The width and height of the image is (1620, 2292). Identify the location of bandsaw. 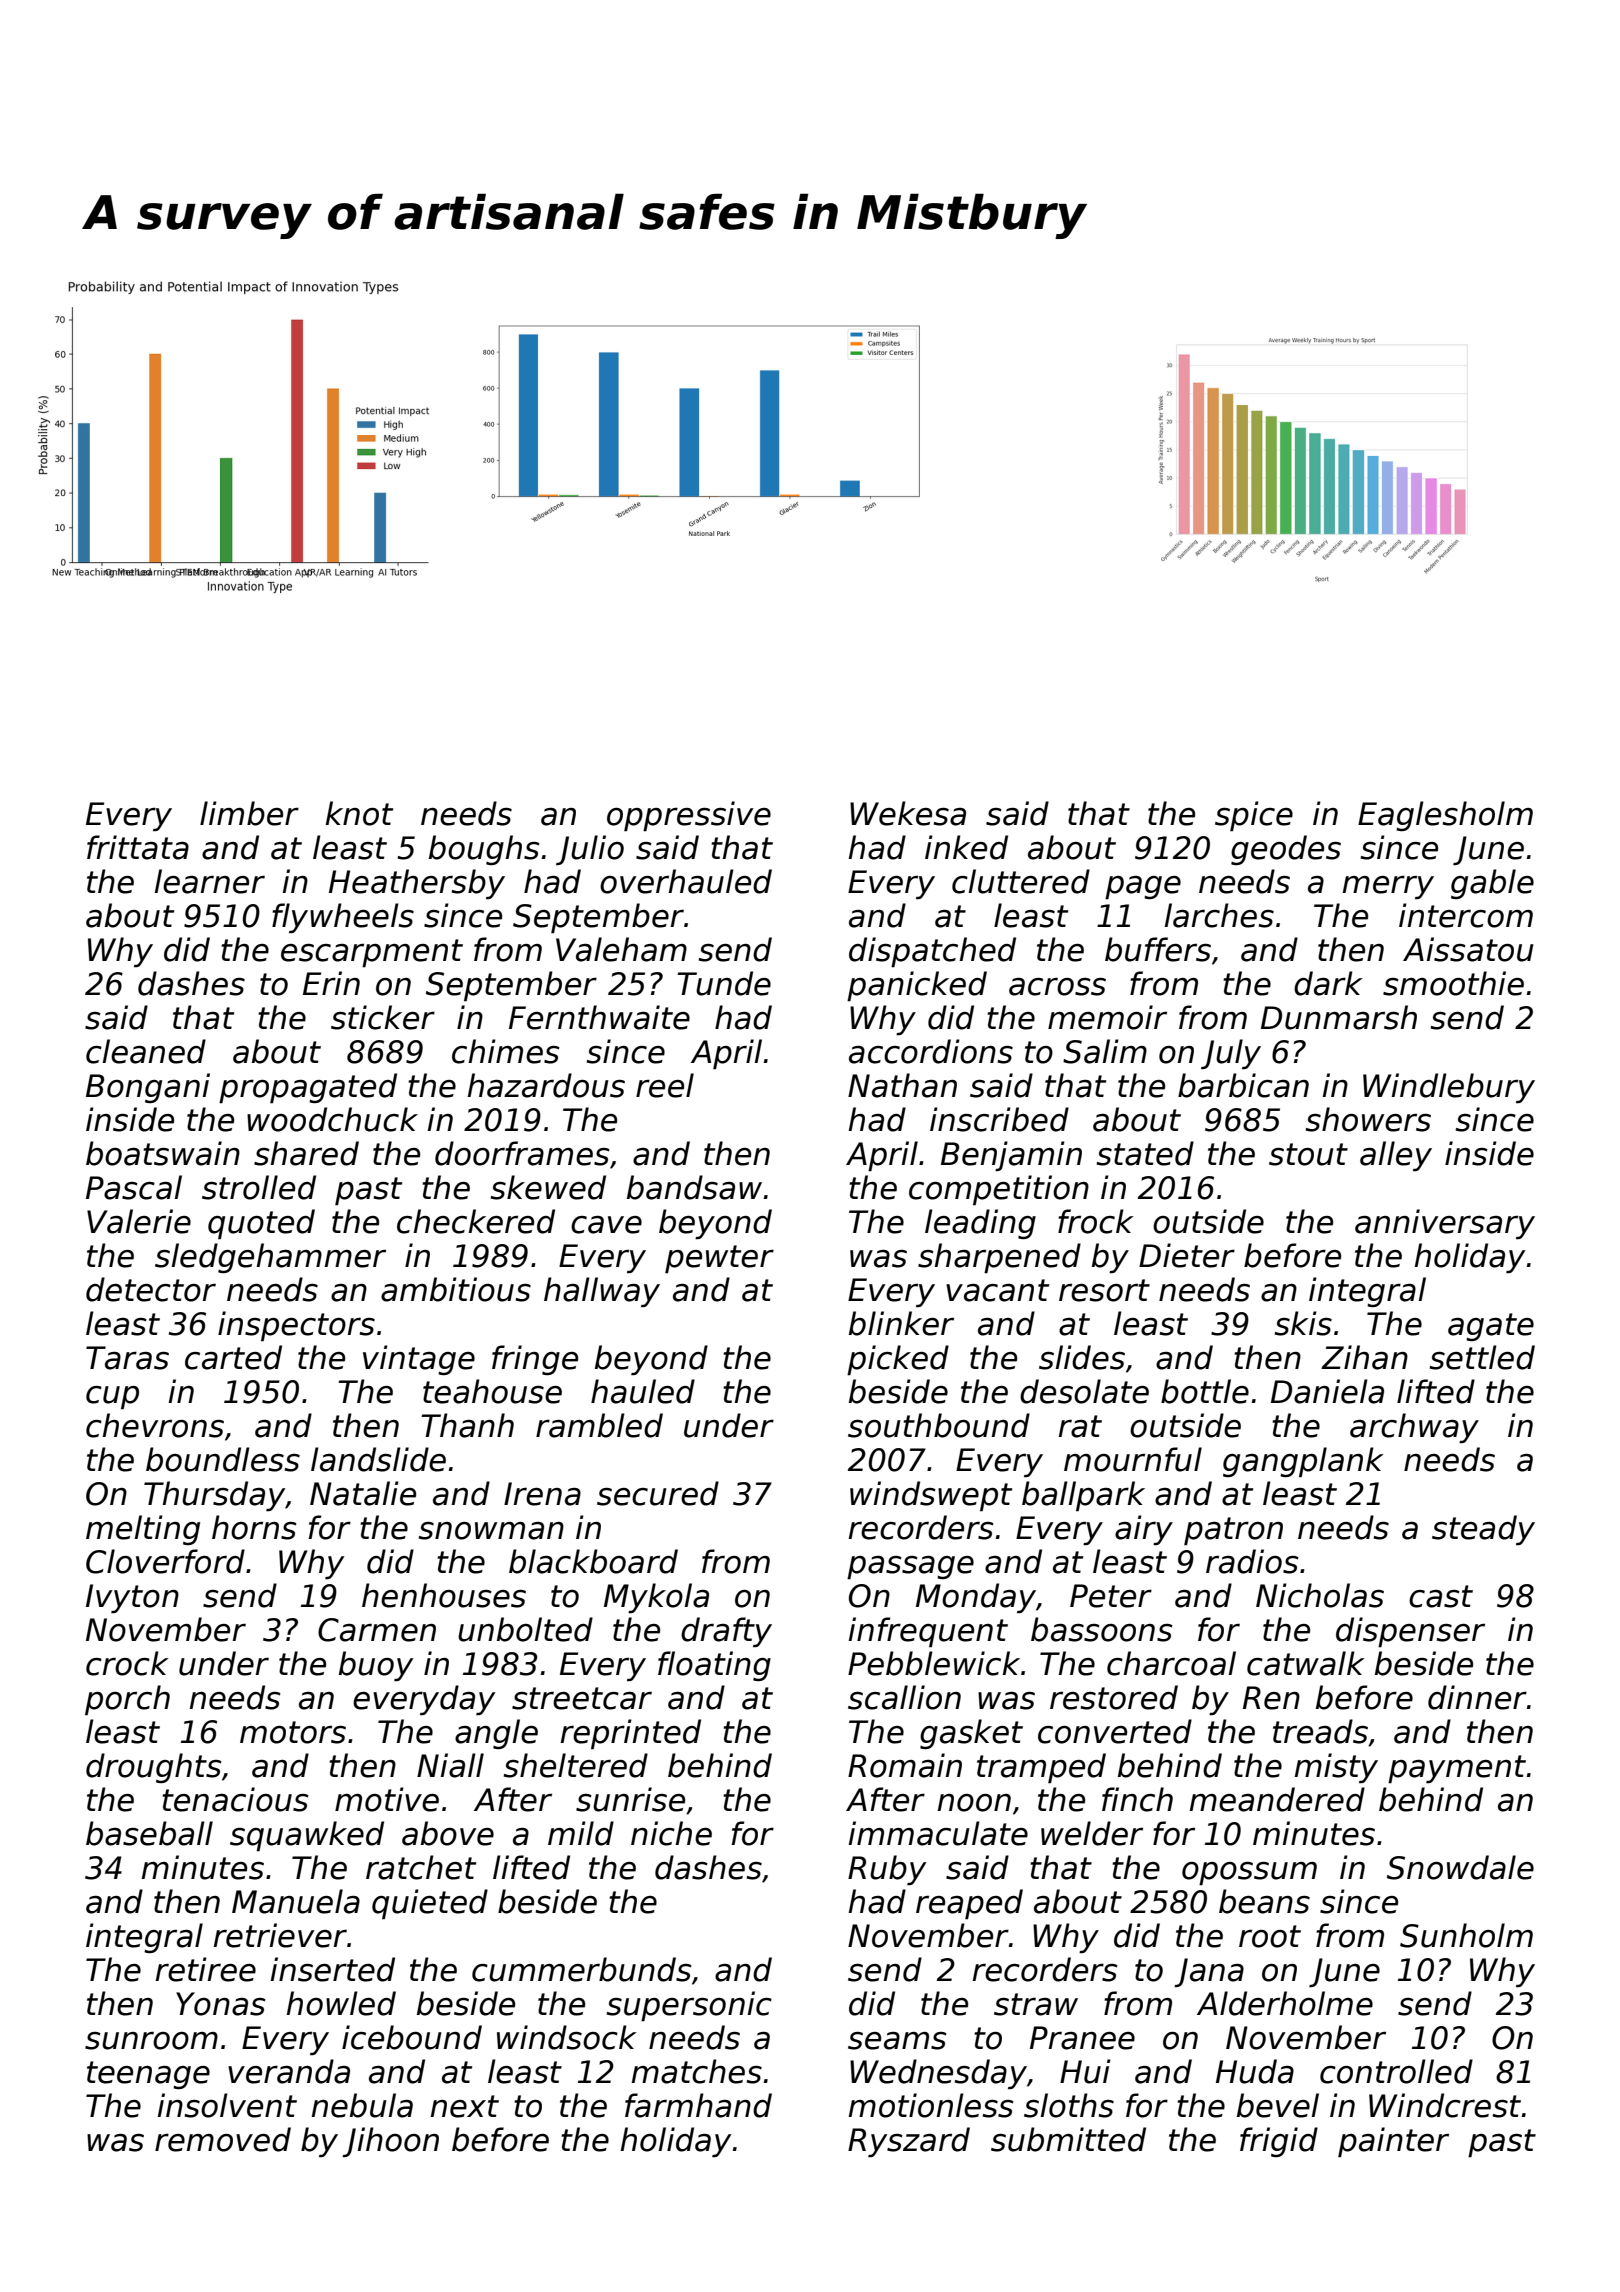
(694, 1187).
